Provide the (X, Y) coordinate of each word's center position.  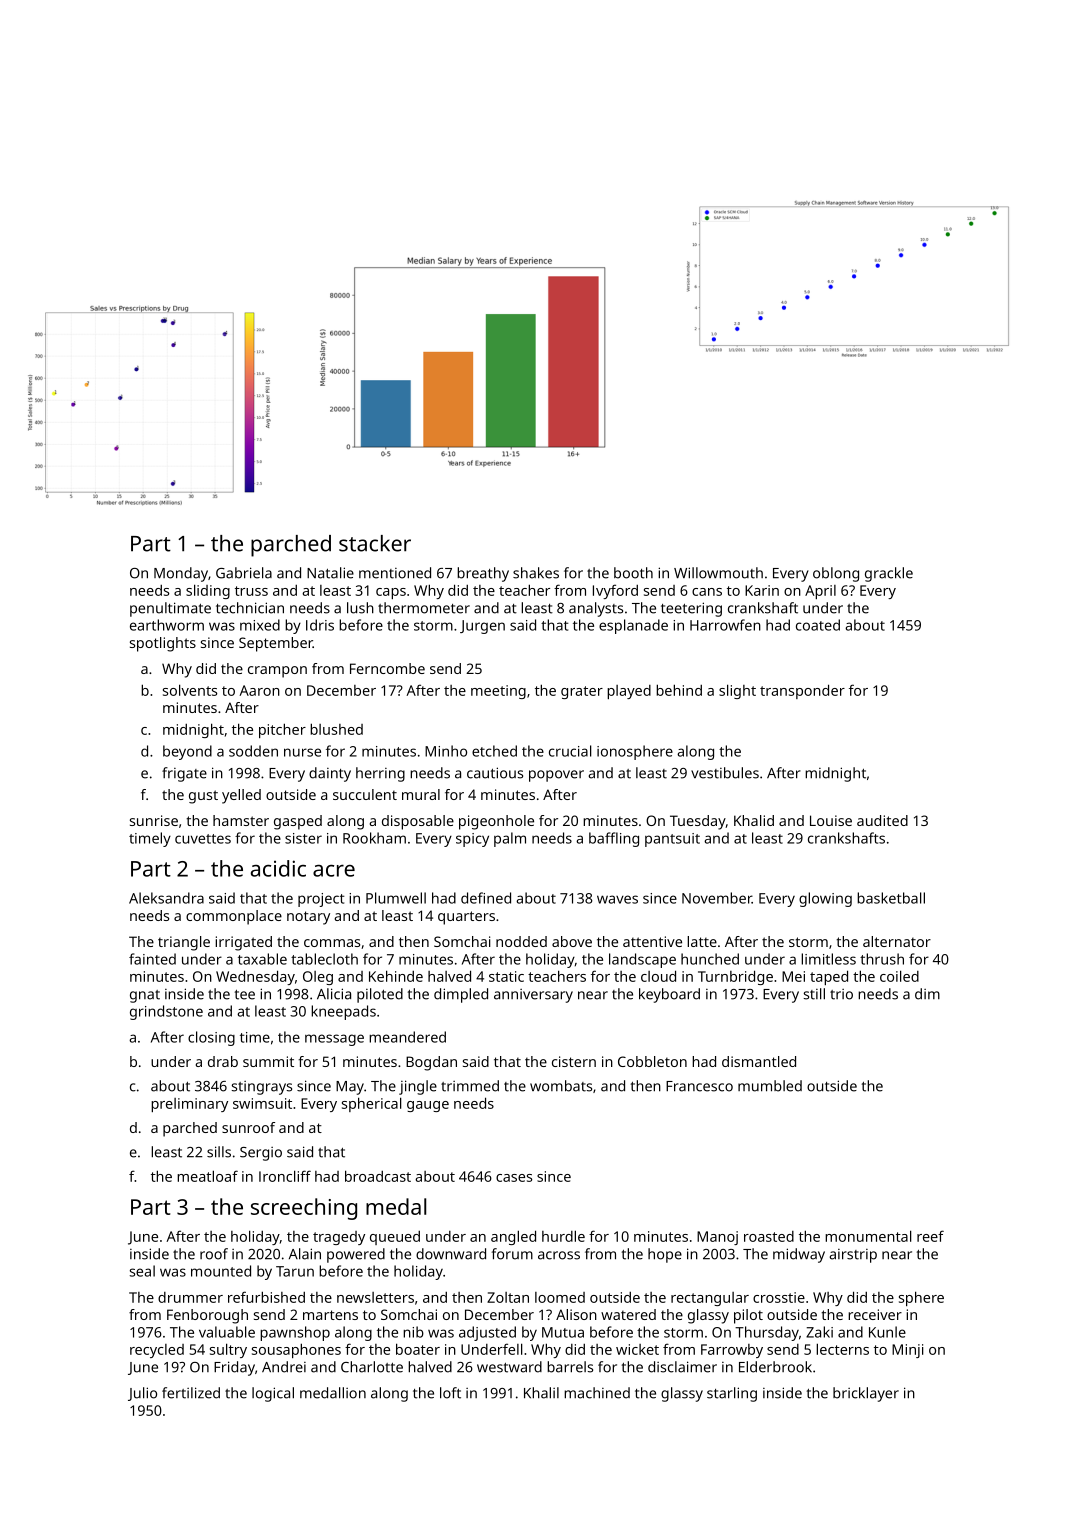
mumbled (770, 1086)
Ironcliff (285, 1176)
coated (818, 625)
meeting (498, 692)
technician (250, 608)
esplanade (633, 626)
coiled (899, 976)
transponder (802, 691)
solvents (190, 690)
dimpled (461, 995)
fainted (152, 959)
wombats (561, 1086)
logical (273, 1394)
